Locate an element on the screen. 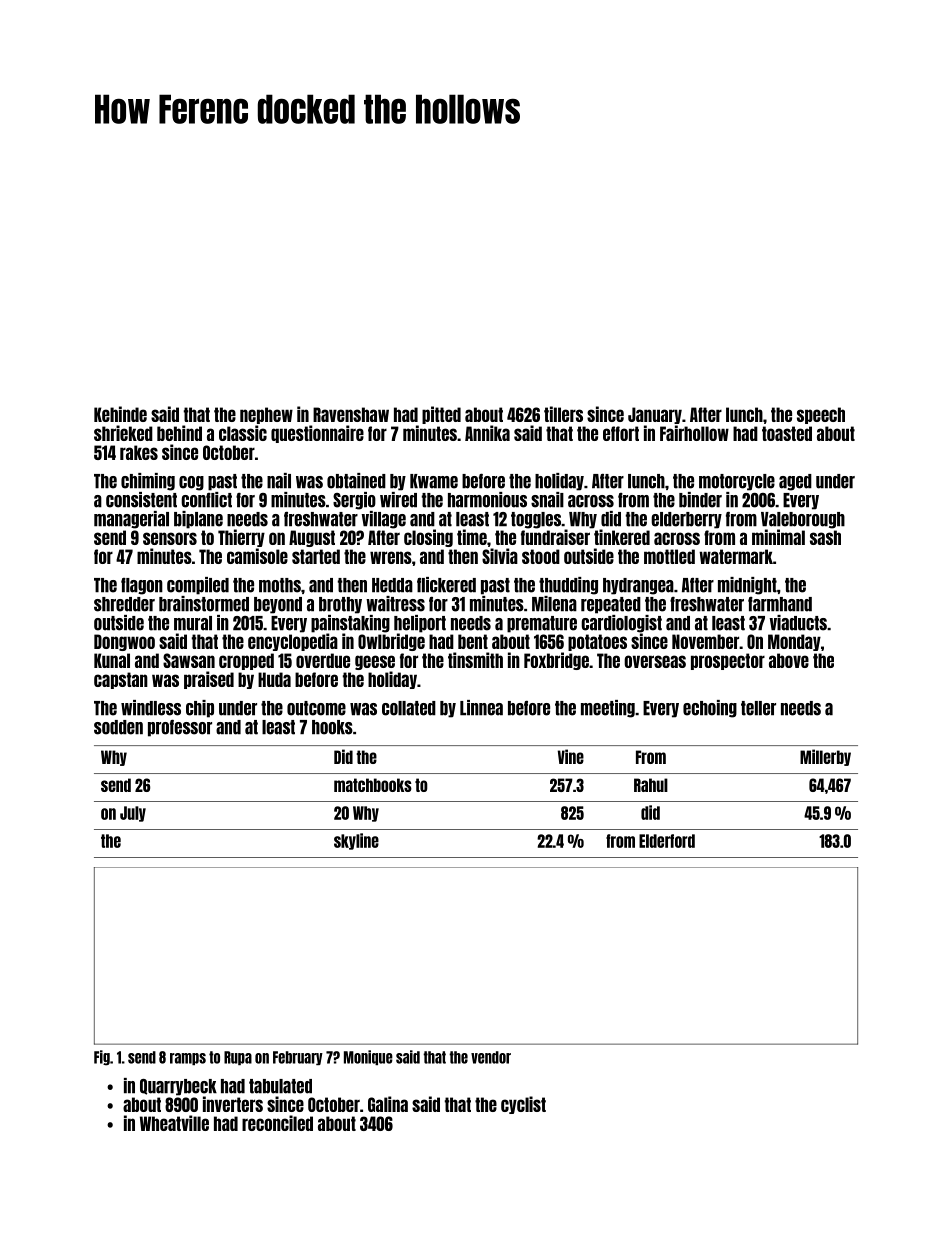 The width and height of the screenshot is (952, 1233). obtained is located at coordinates (356, 481).
